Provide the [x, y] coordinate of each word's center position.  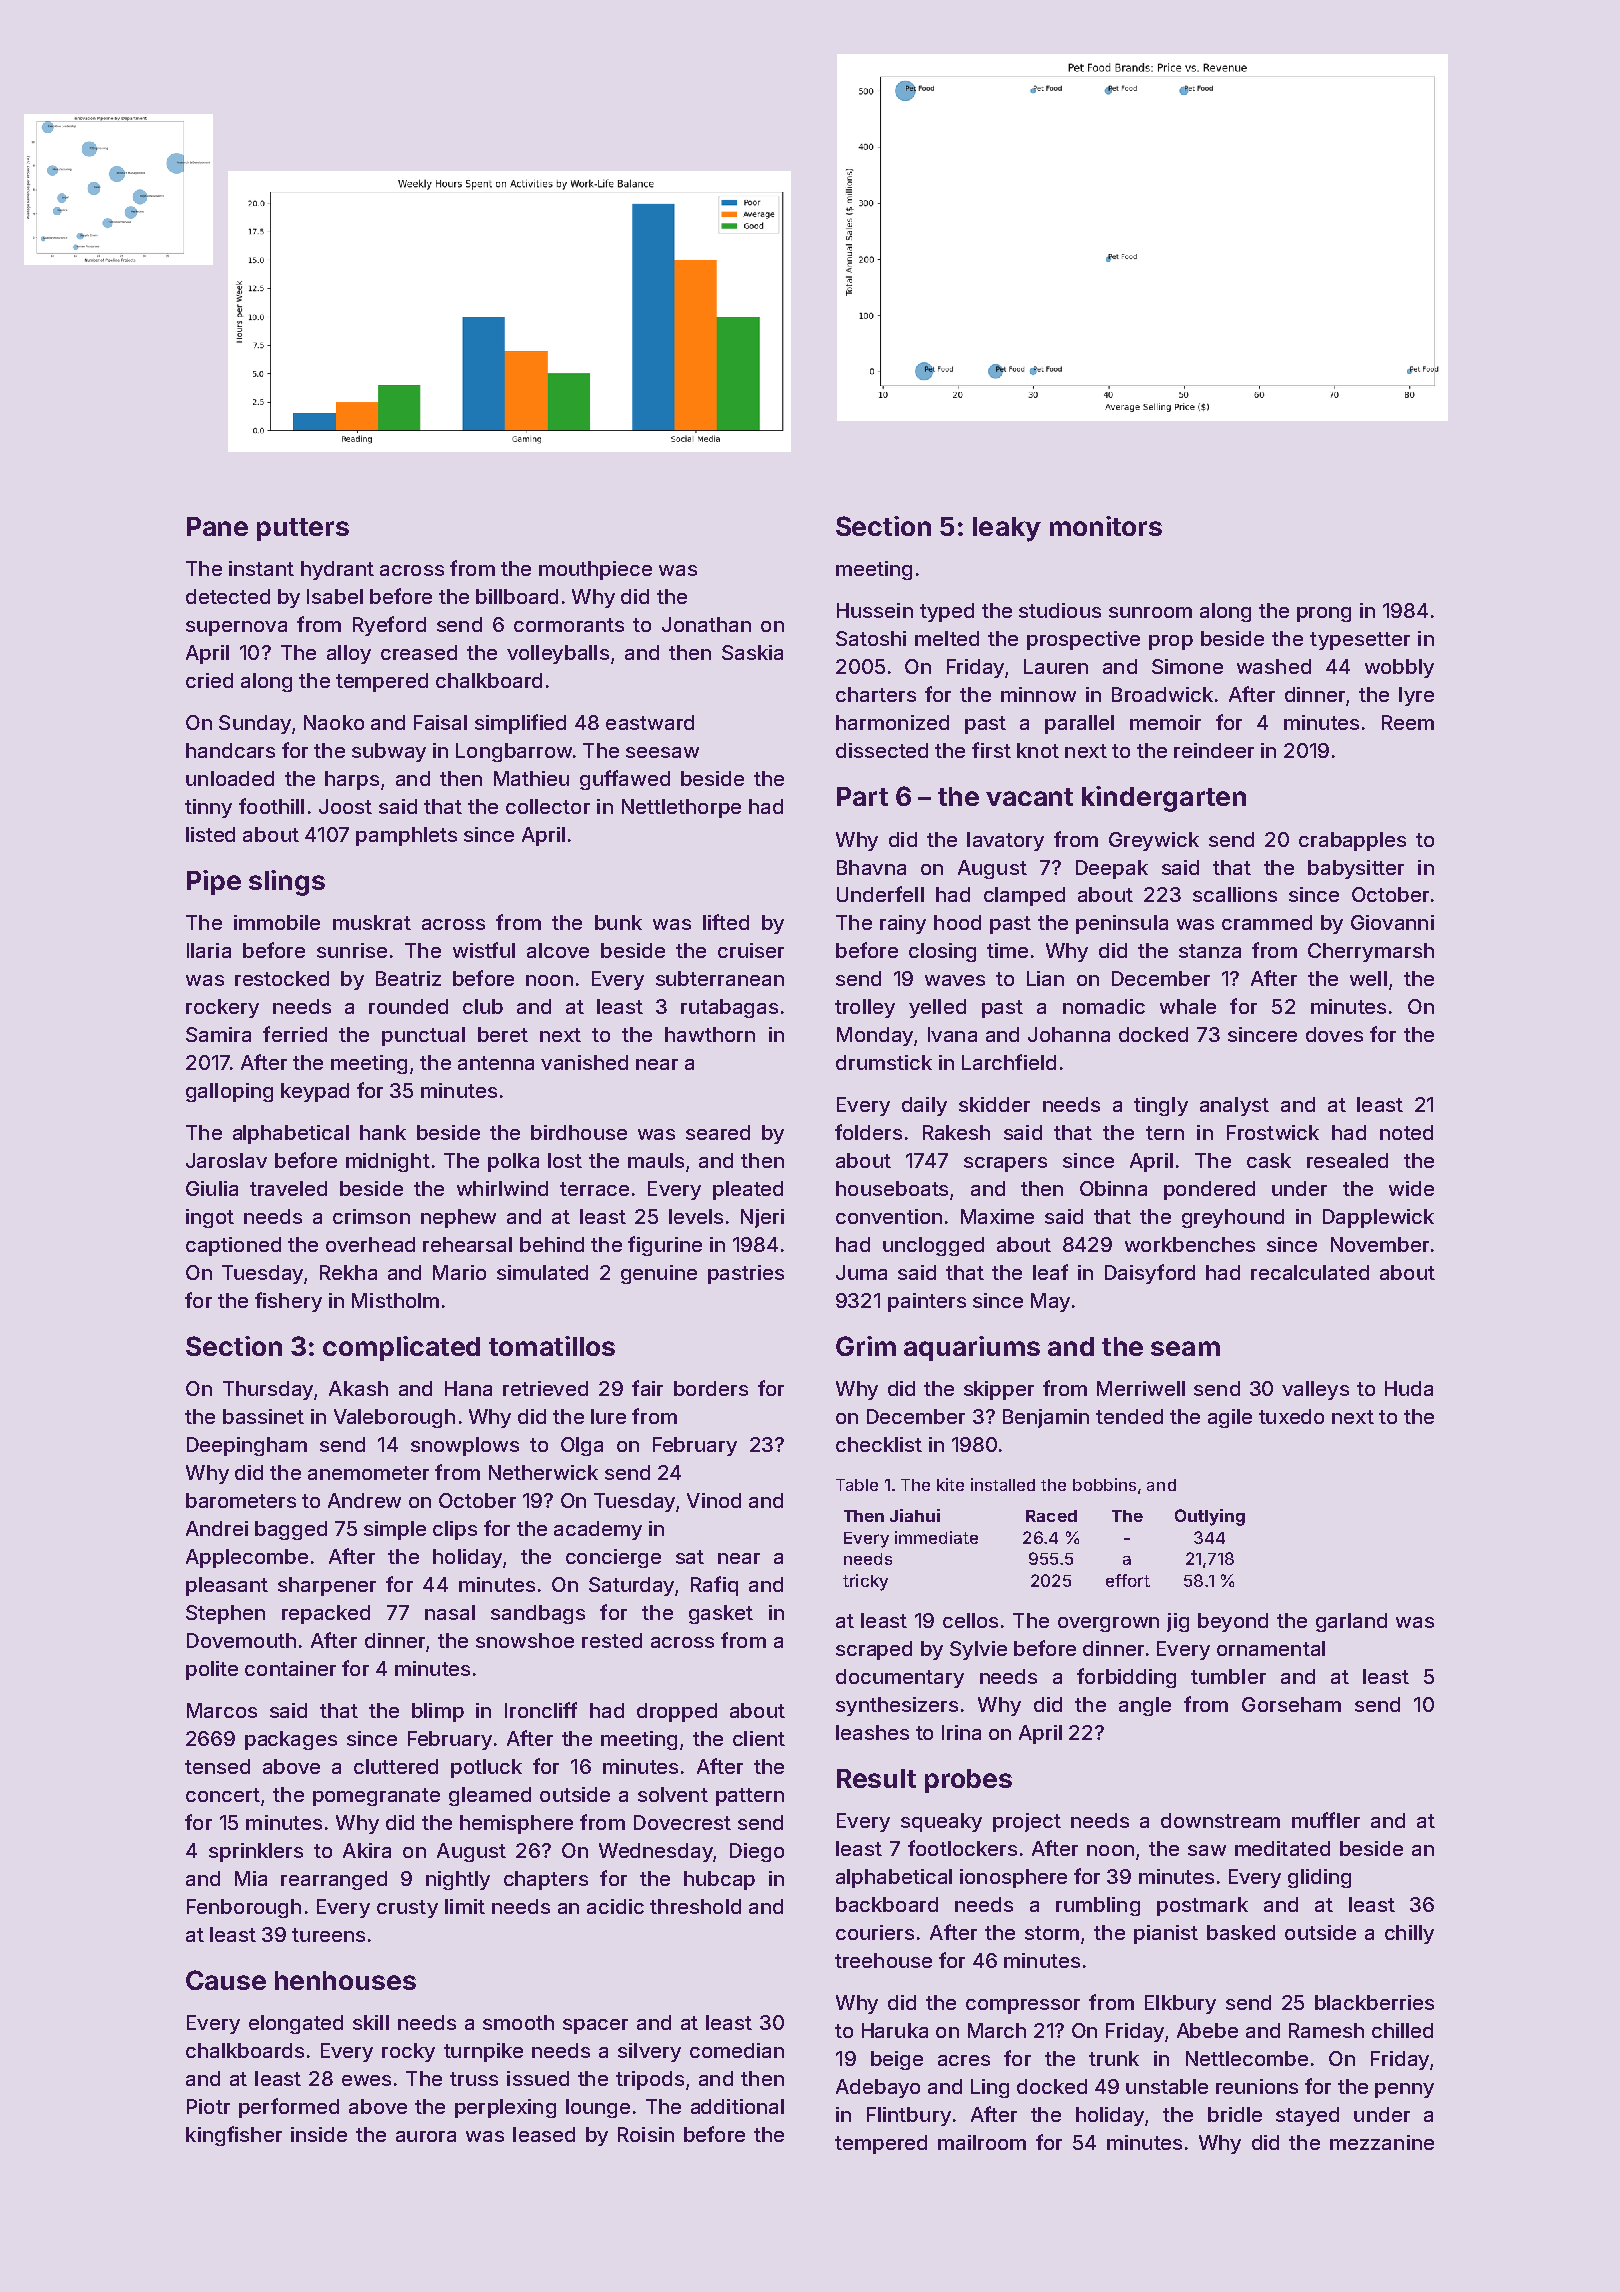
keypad [315, 1092]
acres [964, 2060]
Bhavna [871, 867]
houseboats [892, 1188]
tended [1129, 1416]
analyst [1234, 1106]
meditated [1282, 1848]
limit [465, 1906]
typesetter [1360, 641]
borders [711, 1388]
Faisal [440, 722]
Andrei [217, 1528]
